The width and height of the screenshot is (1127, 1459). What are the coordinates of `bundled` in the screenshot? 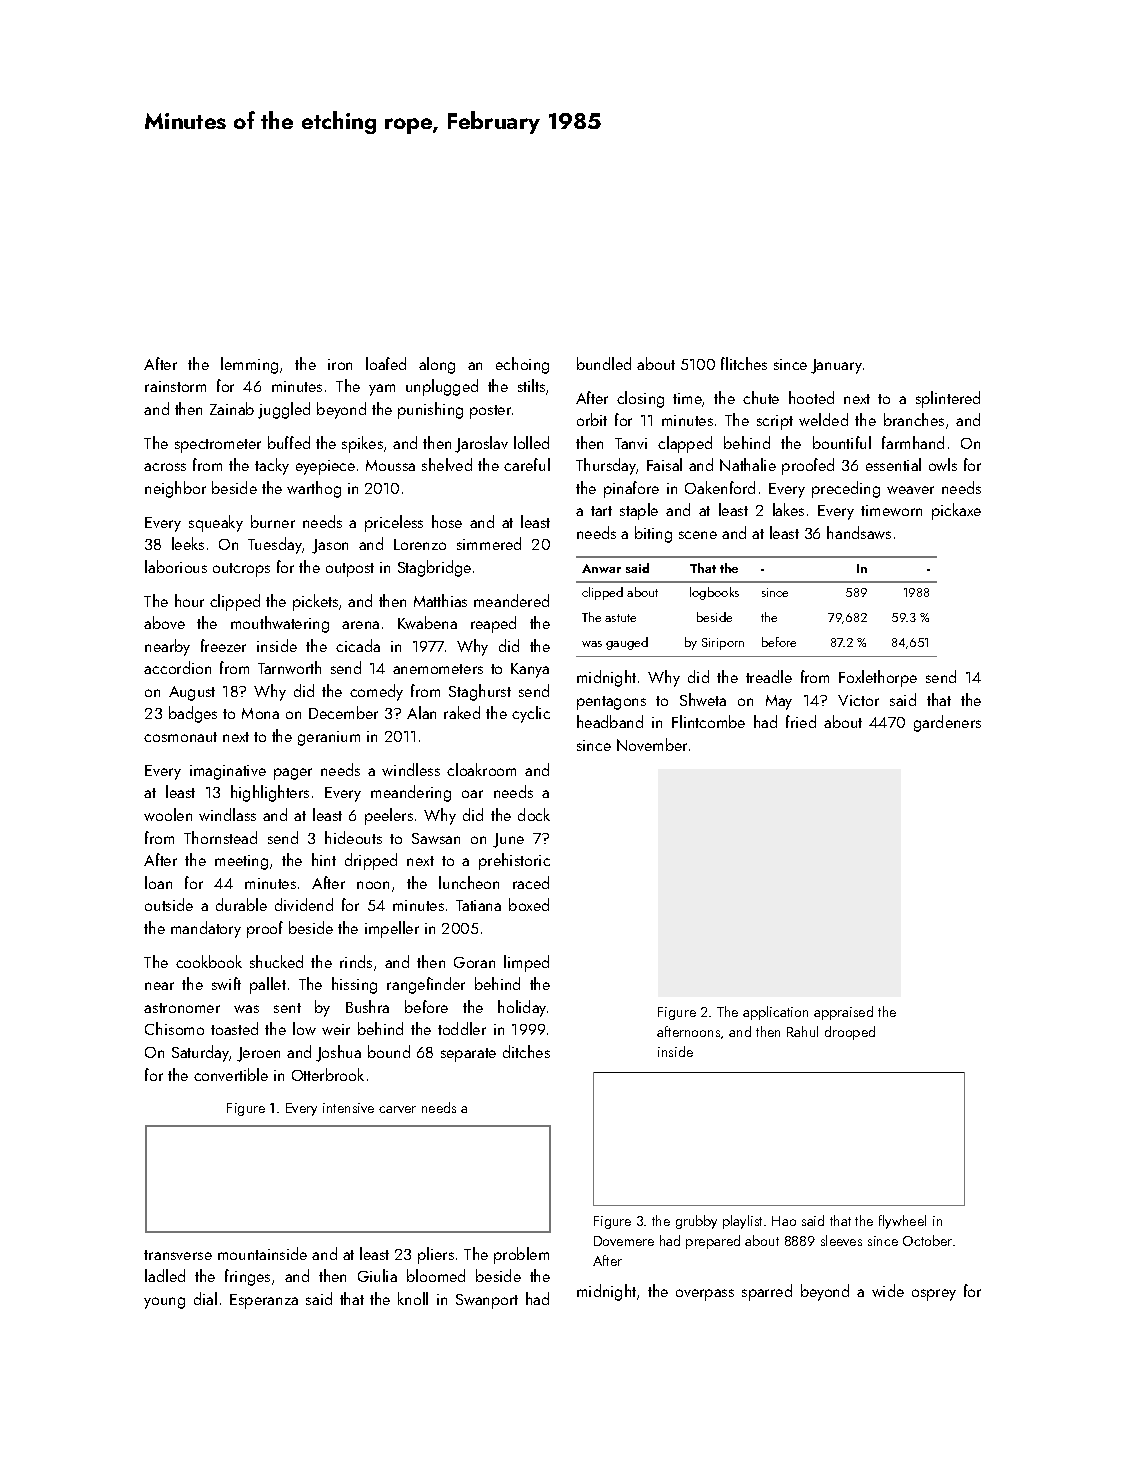 It's located at (604, 363).
